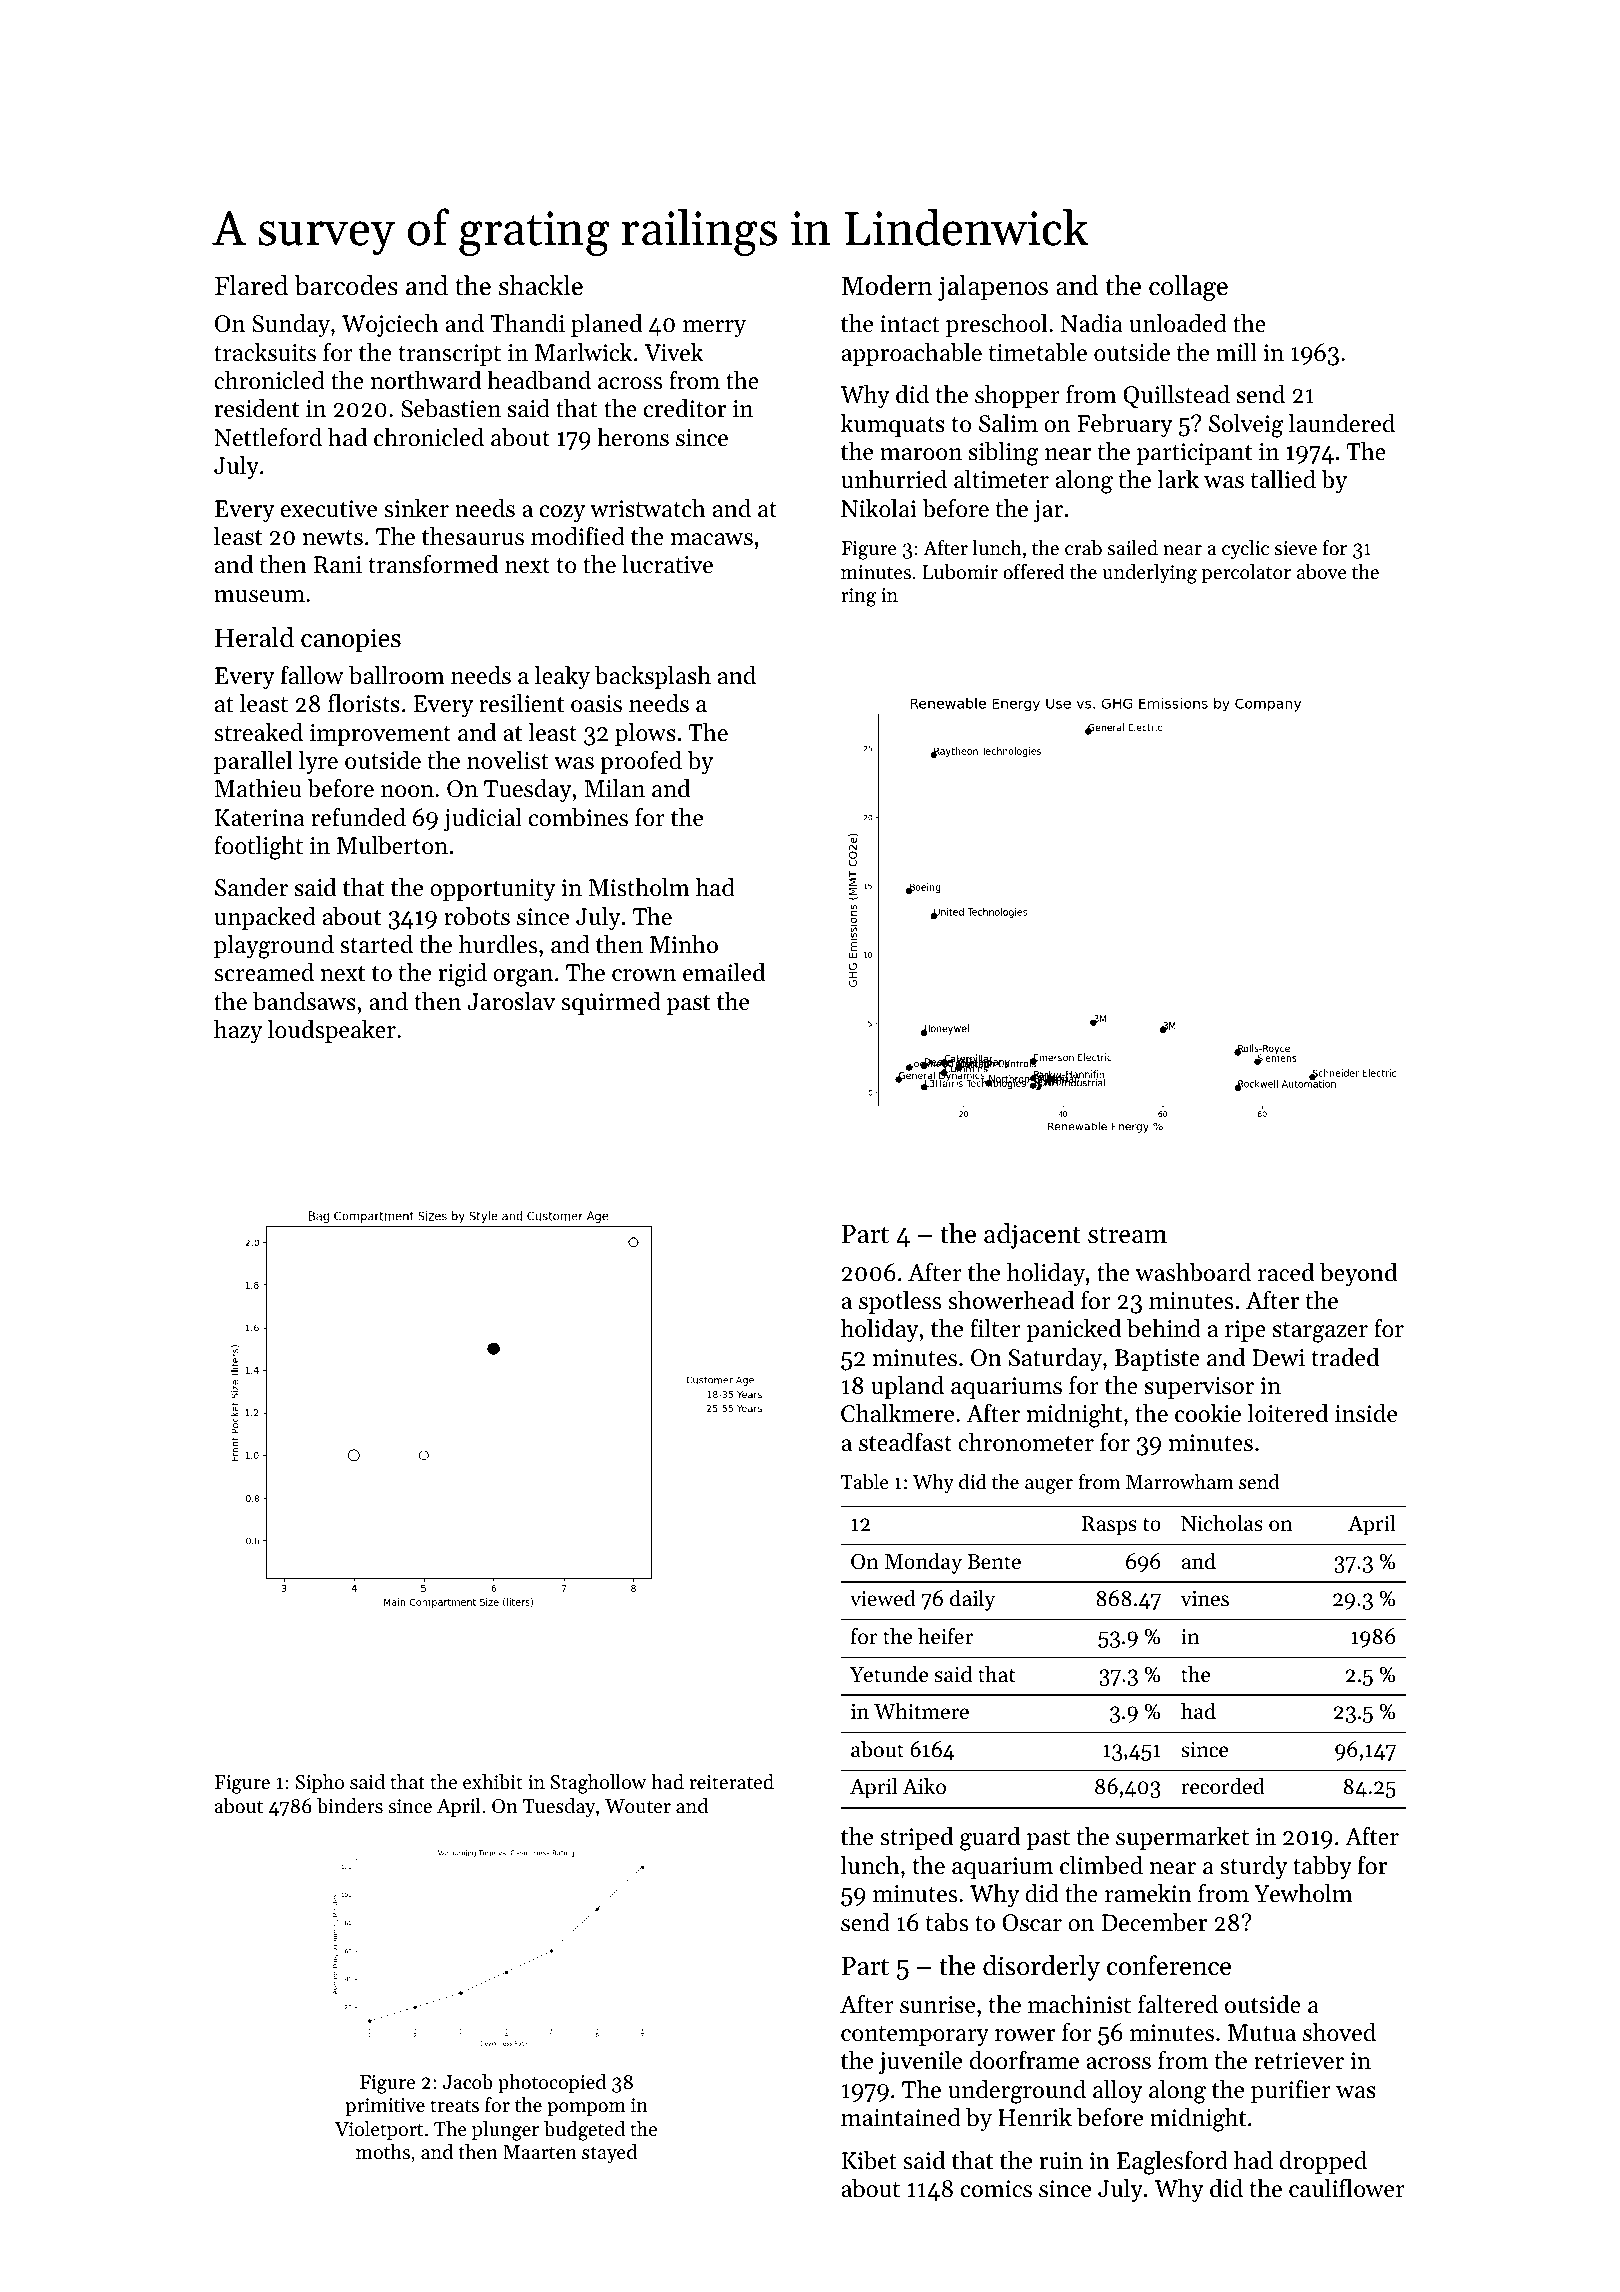 This screenshot has width=1620, height=2292. What do you see at coordinates (383, 2152) in the screenshot?
I see `moths` at bounding box center [383, 2152].
